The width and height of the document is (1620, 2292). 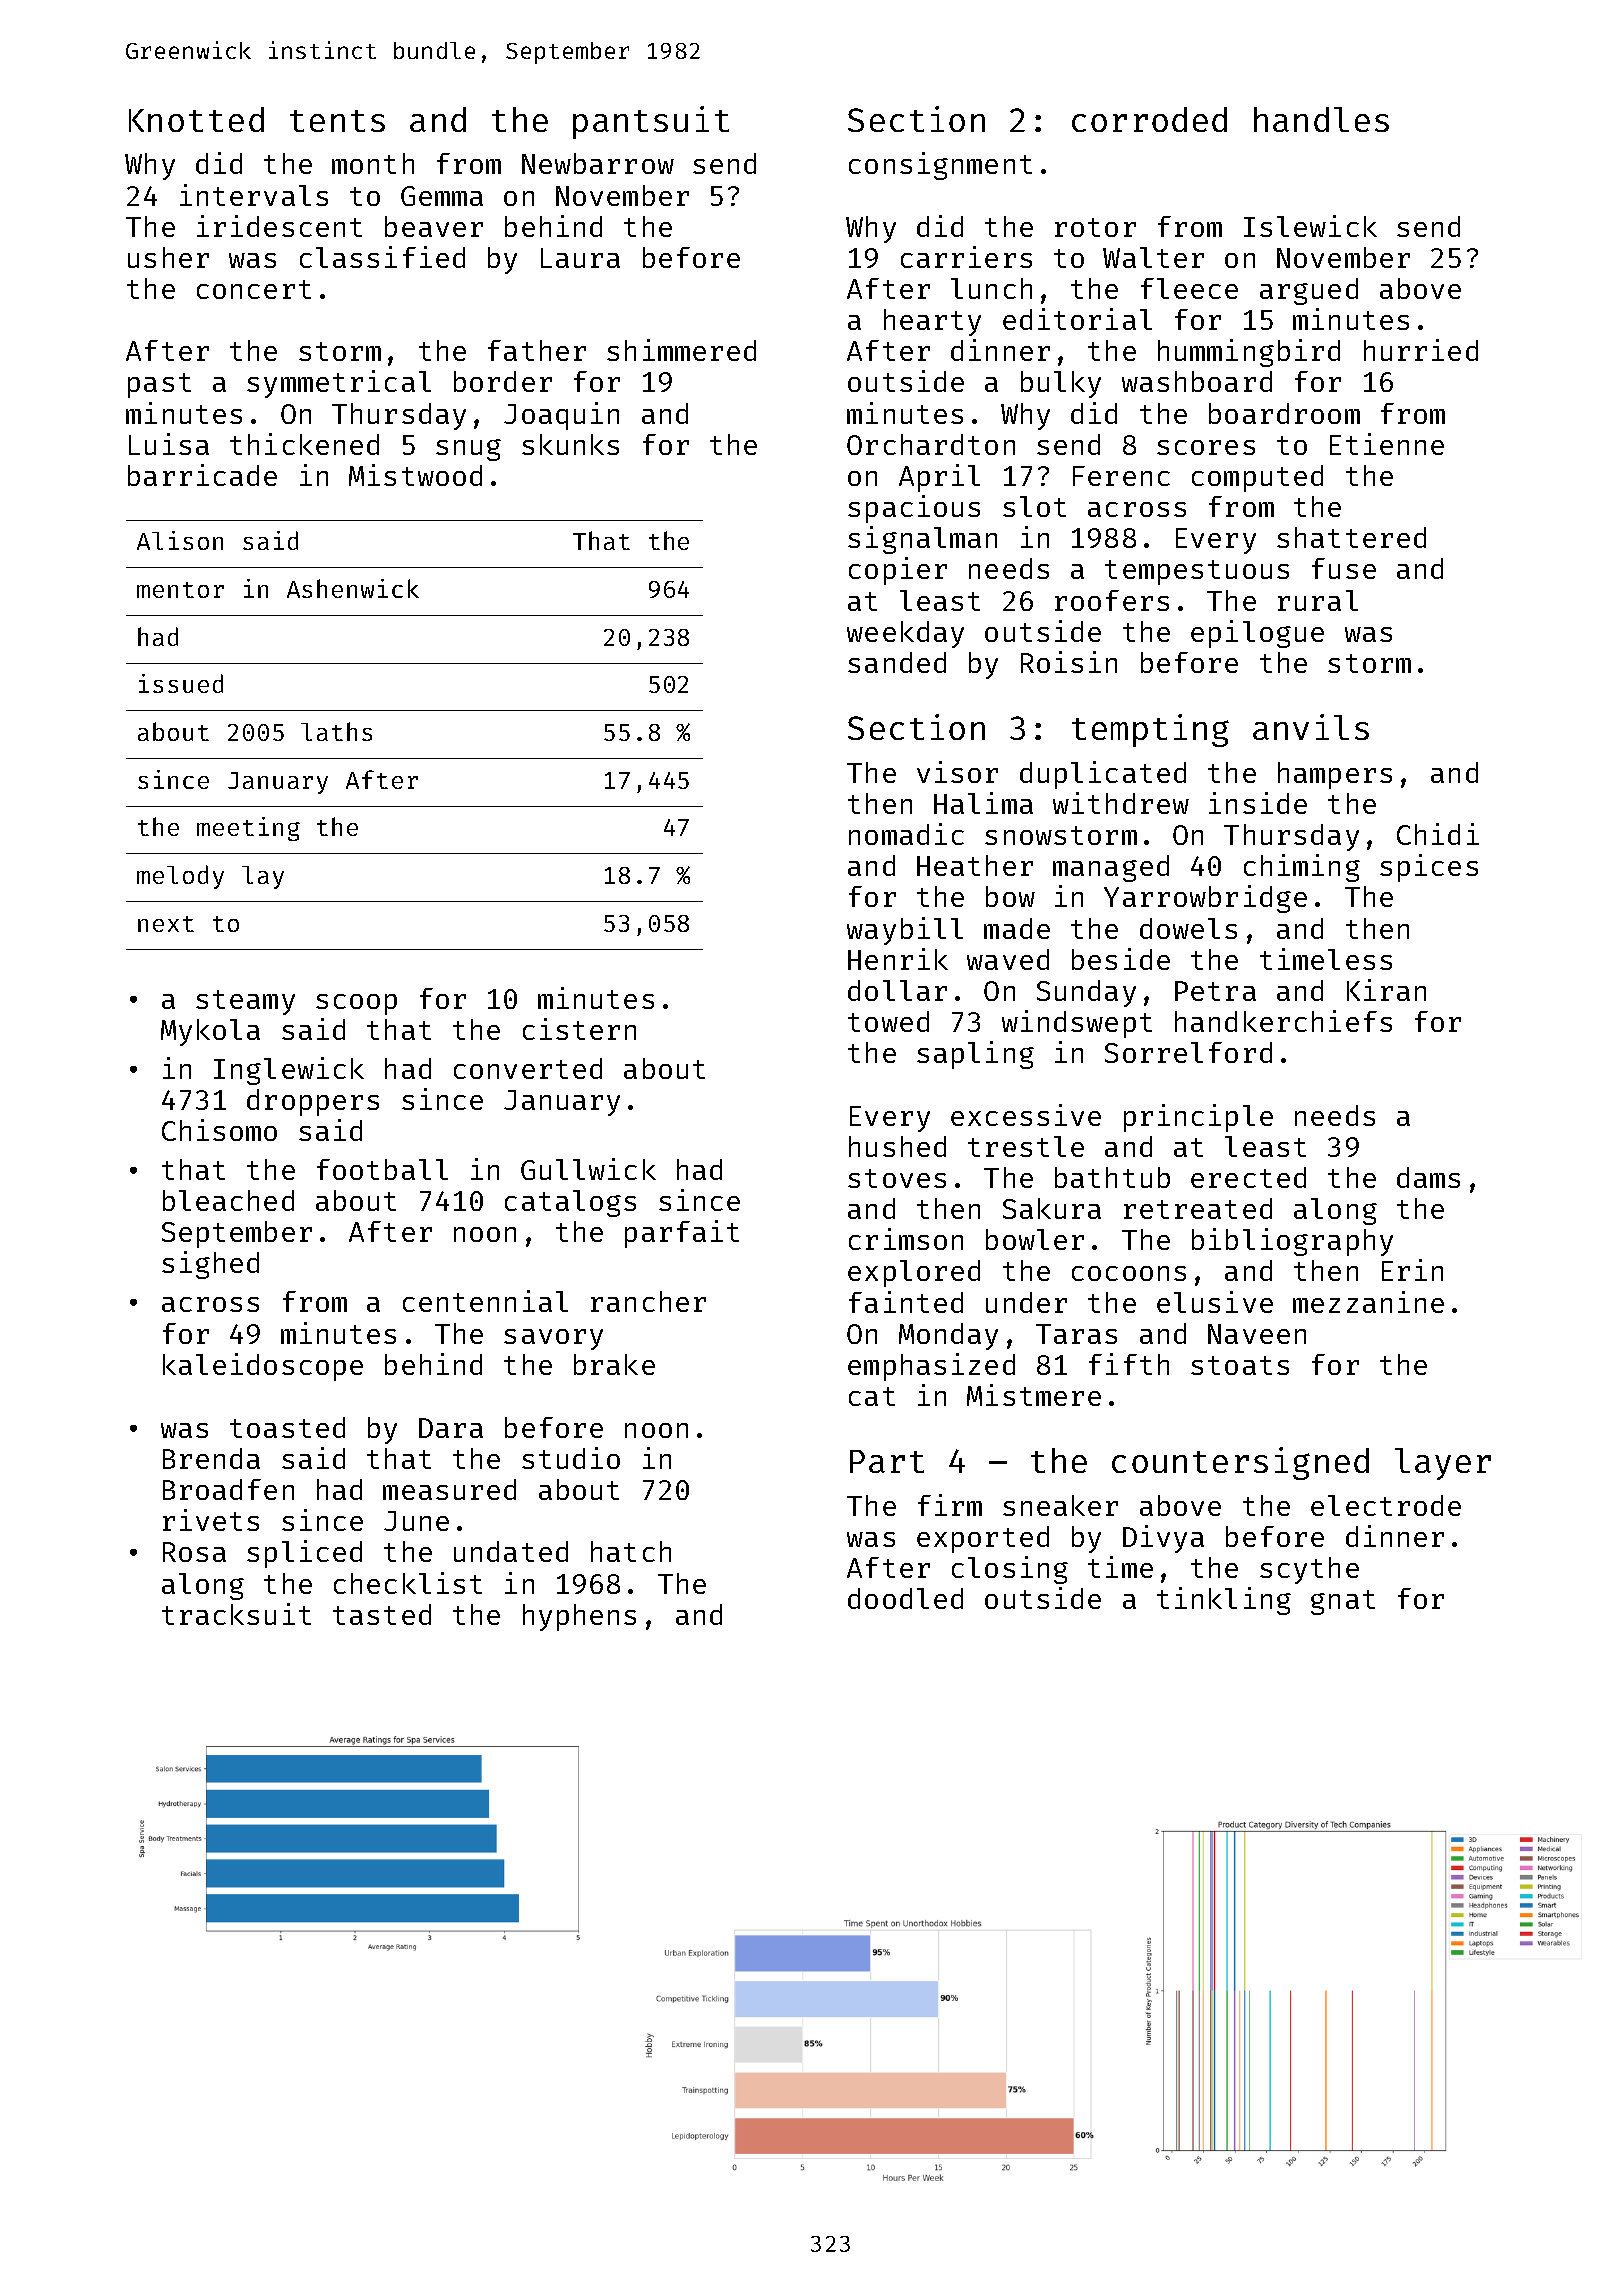 What do you see at coordinates (1284, 413) in the document?
I see `boardroom` at bounding box center [1284, 413].
